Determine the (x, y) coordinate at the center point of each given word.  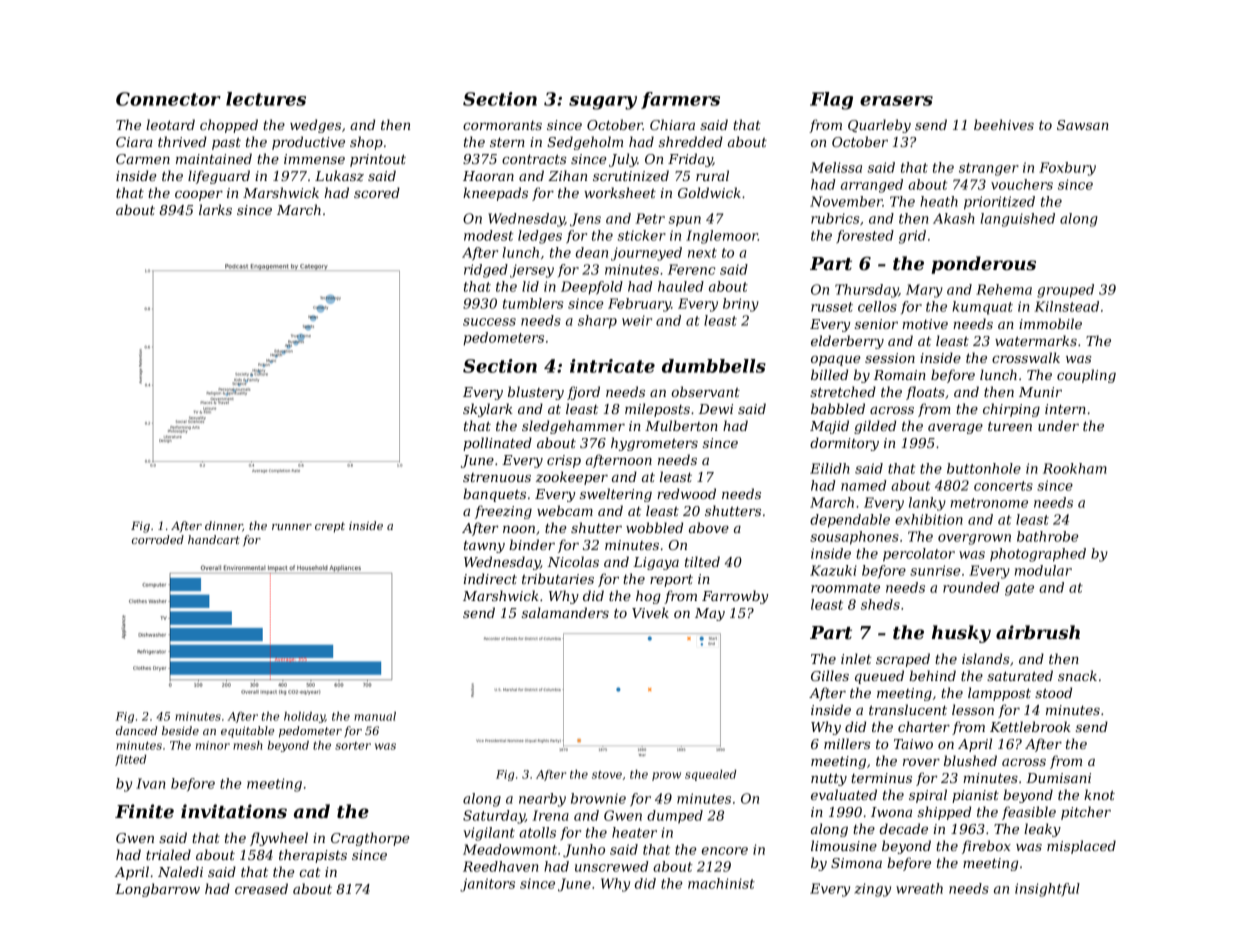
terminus (881, 778)
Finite (144, 811)
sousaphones (854, 538)
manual (375, 716)
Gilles (830, 675)
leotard (170, 124)
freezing (503, 512)
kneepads (495, 194)
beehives (1004, 124)
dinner (224, 526)
